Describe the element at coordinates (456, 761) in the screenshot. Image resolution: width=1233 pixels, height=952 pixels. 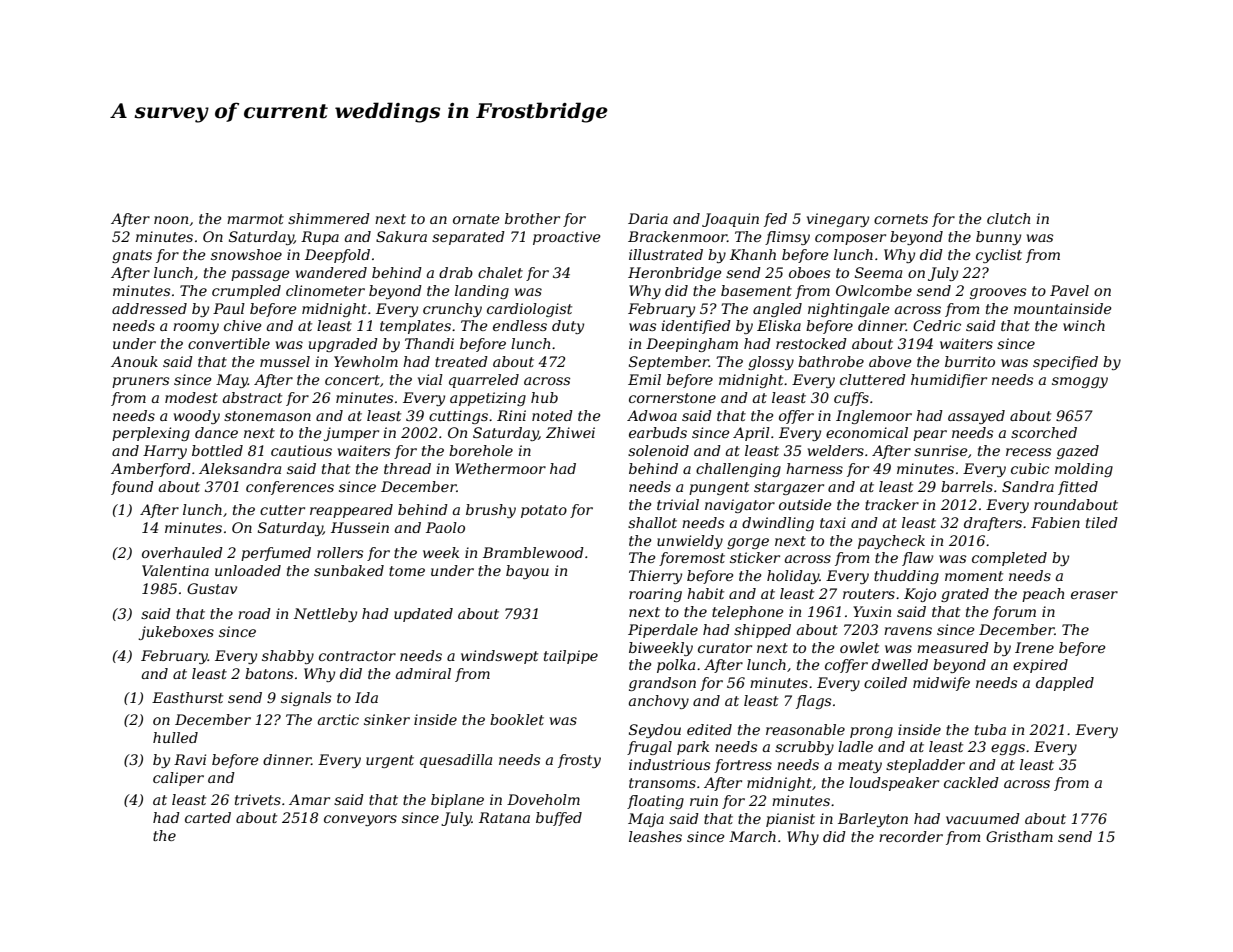
I see `quesadilla` at that location.
